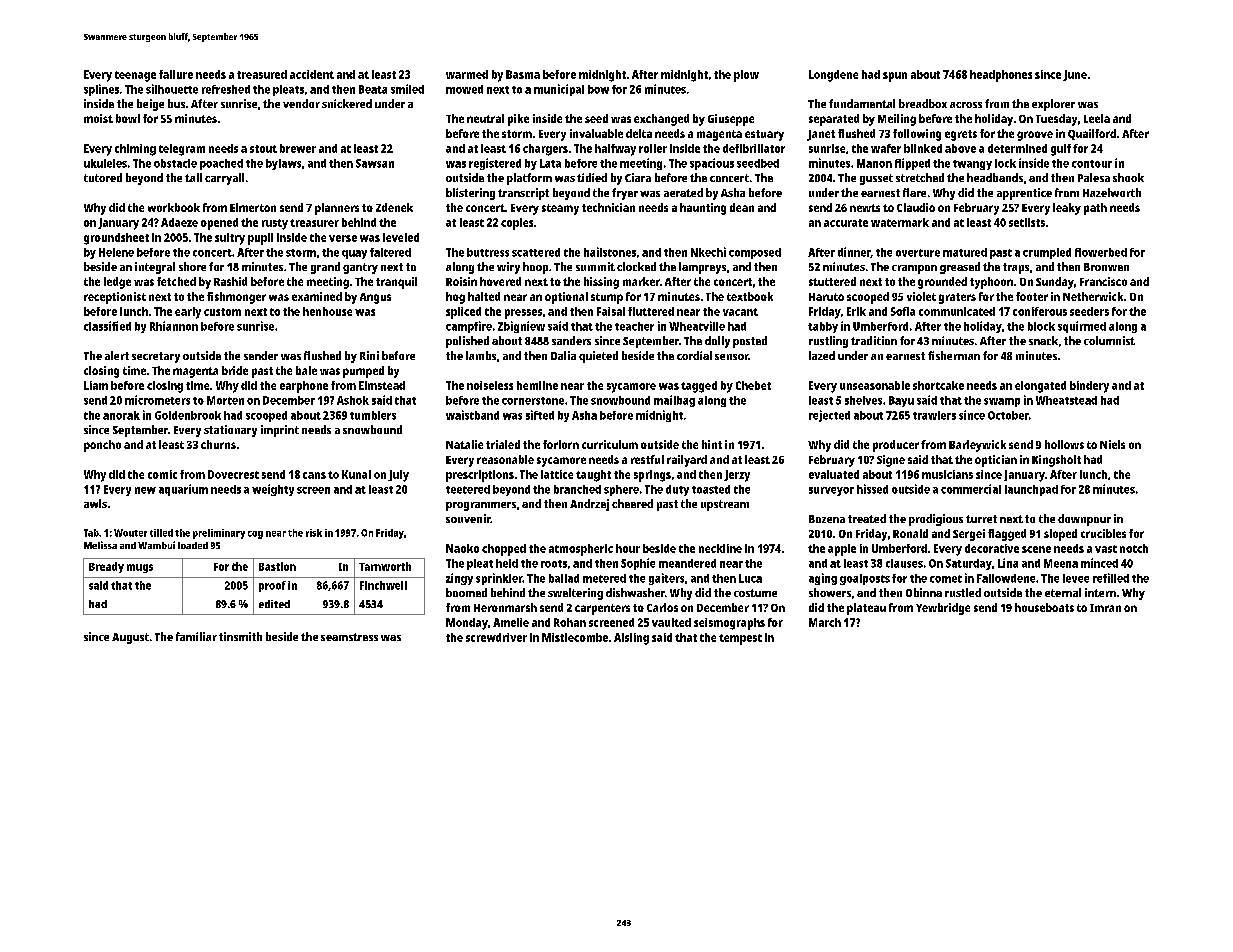 Image resolution: width=1233 pixels, height=952 pixels. What do you see at coordinates (467, 74) in the screenshot?
I see `warmed` at bounding box center [467, 74].
